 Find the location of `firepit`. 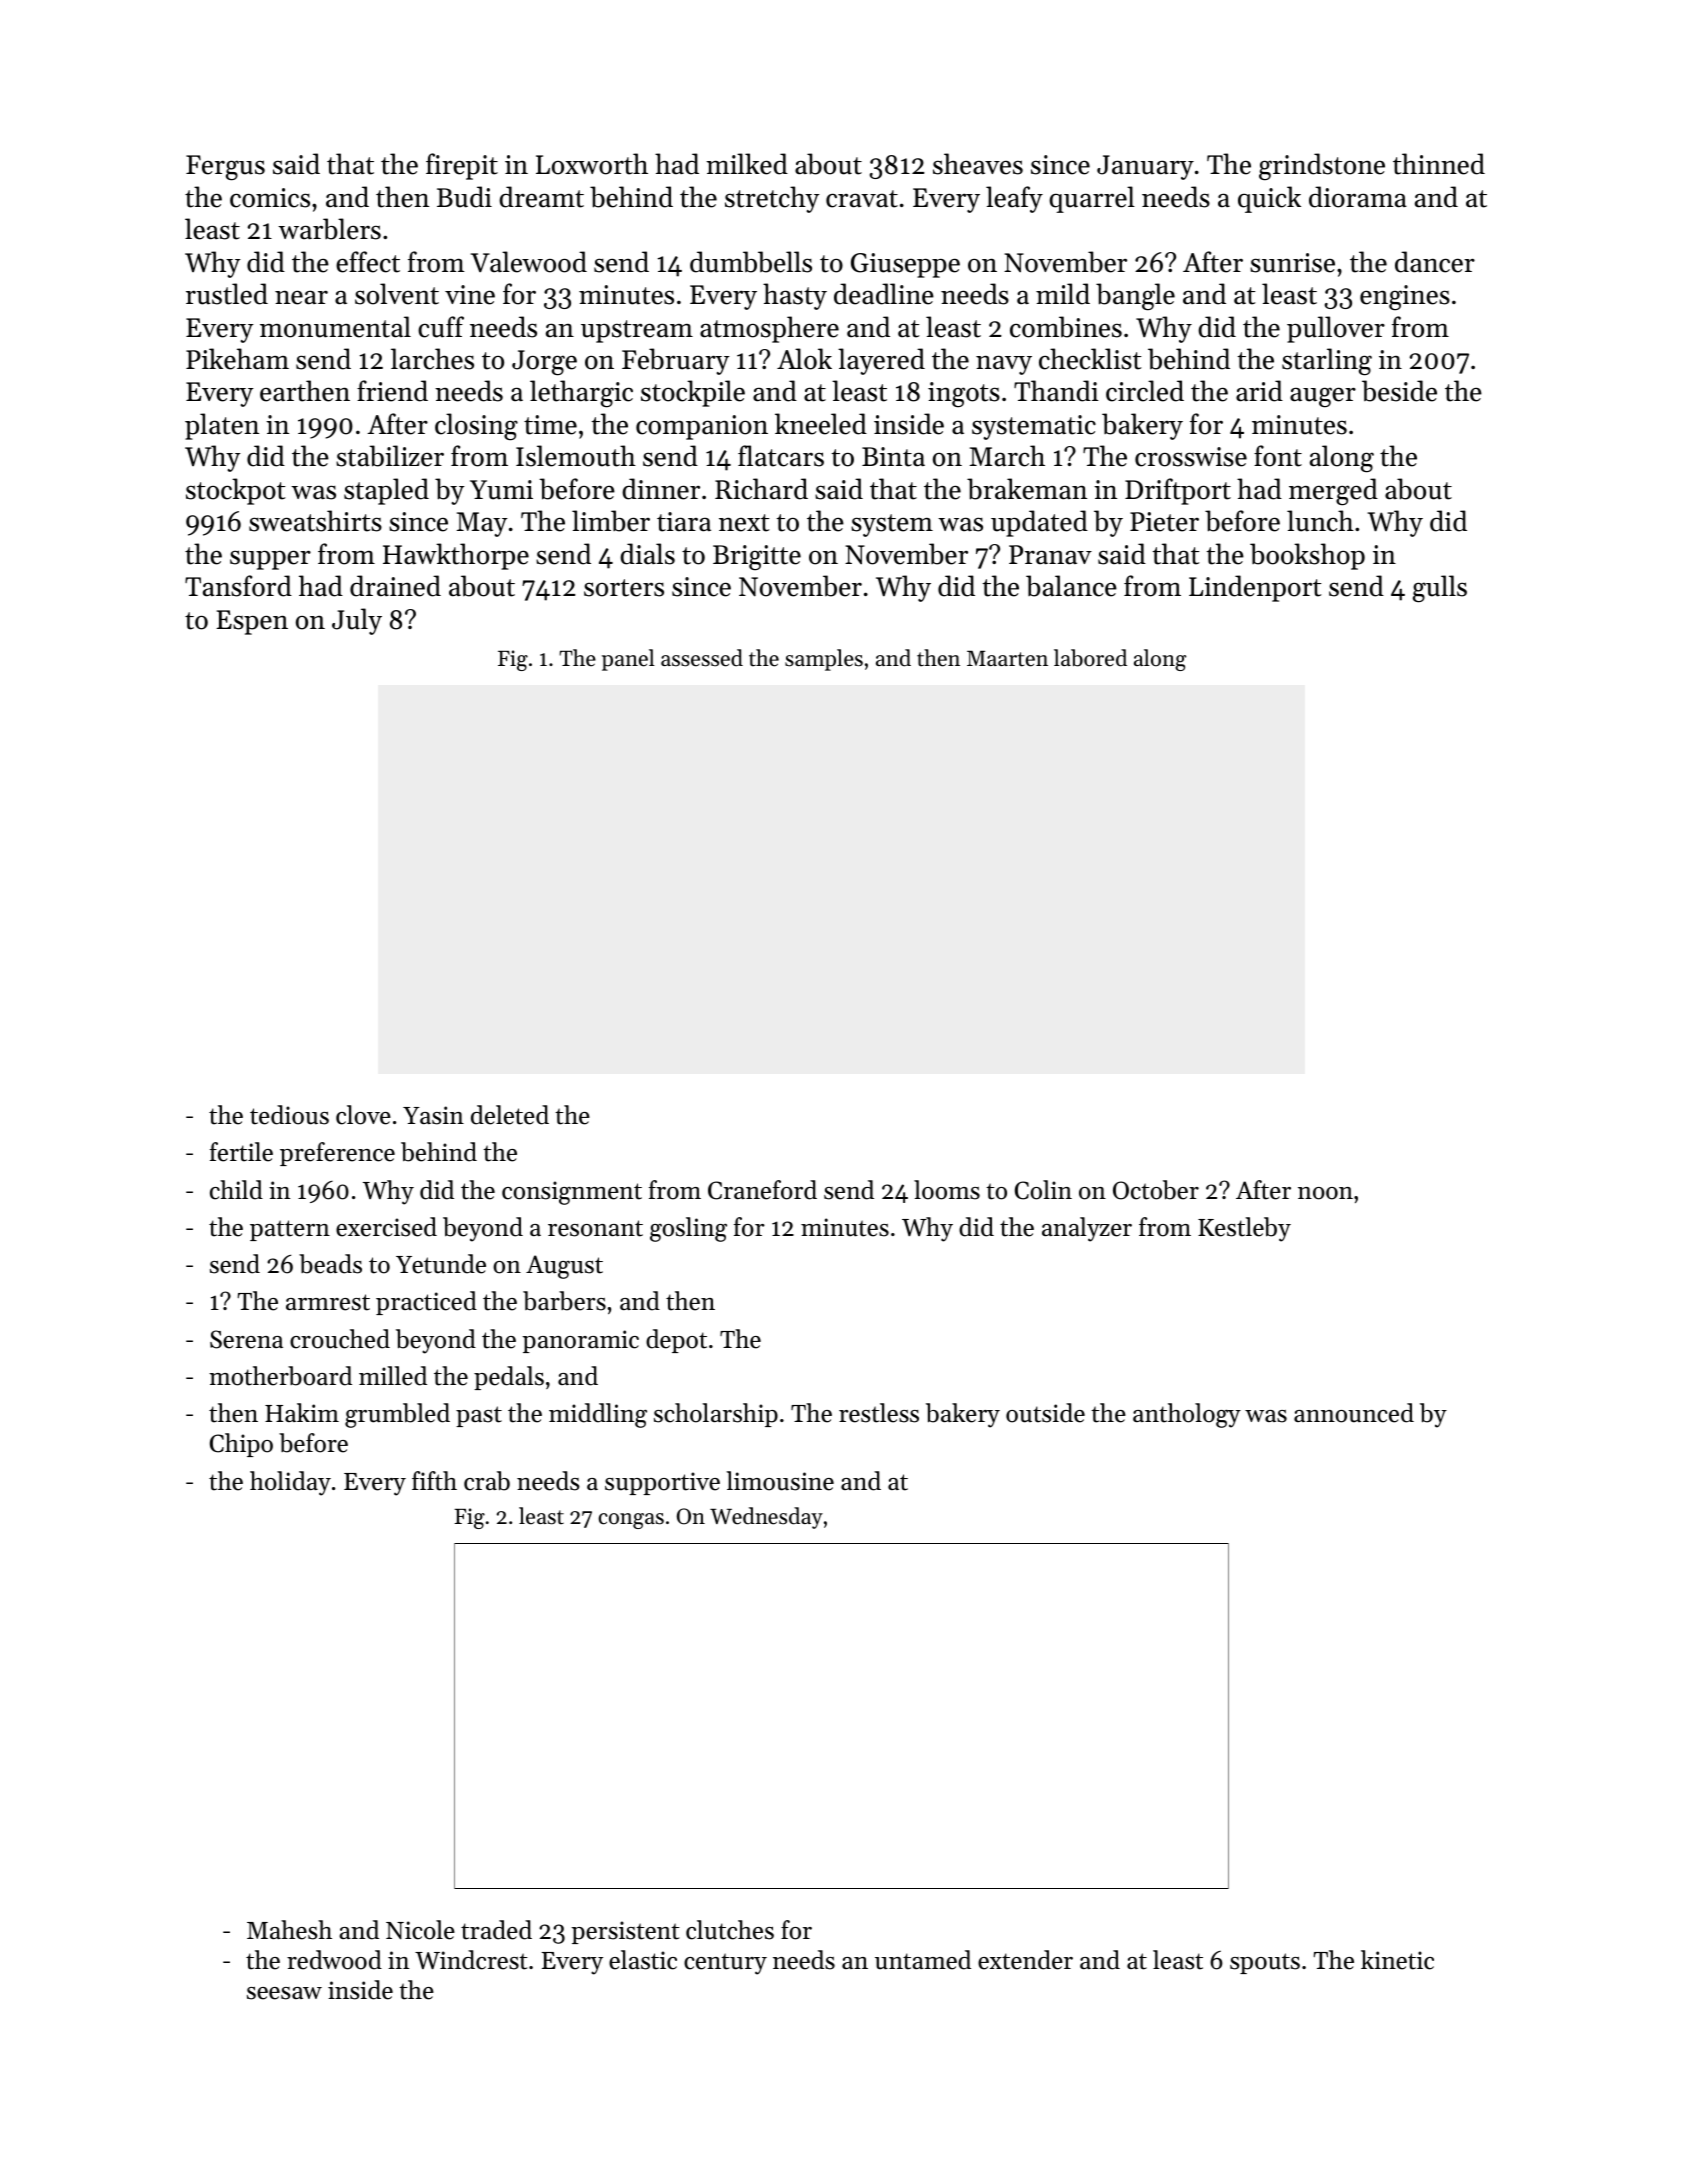

firepit is located at coordinates (462, 166).
